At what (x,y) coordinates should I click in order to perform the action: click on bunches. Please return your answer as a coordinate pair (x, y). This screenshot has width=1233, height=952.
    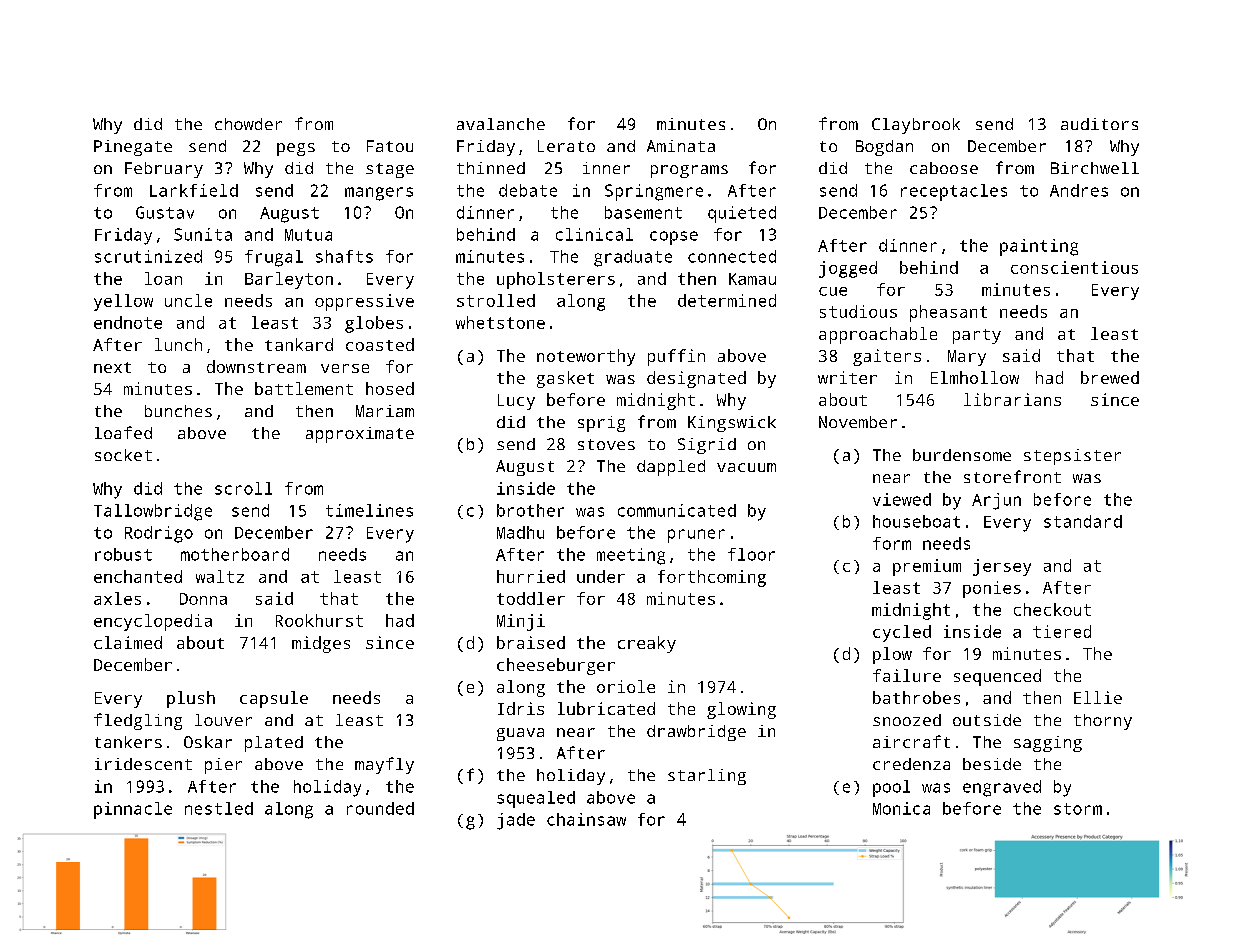
    Looking at the image, I should click on (178, 411).
